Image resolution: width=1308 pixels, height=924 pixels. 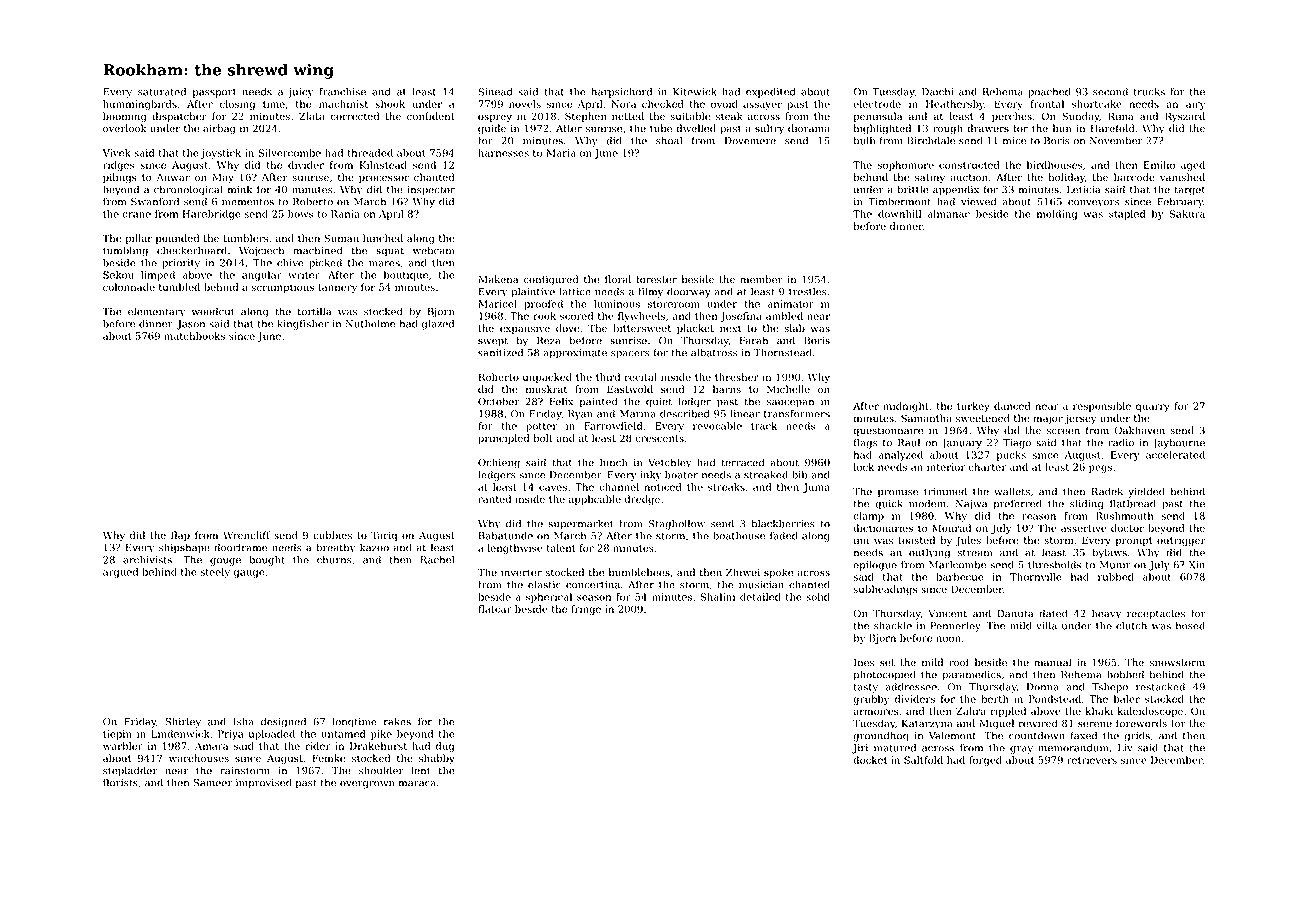 What do you see at coordinates (1125, 674) in the screenshot?
I see `bobbed` at bounding box center [1125, 674].
